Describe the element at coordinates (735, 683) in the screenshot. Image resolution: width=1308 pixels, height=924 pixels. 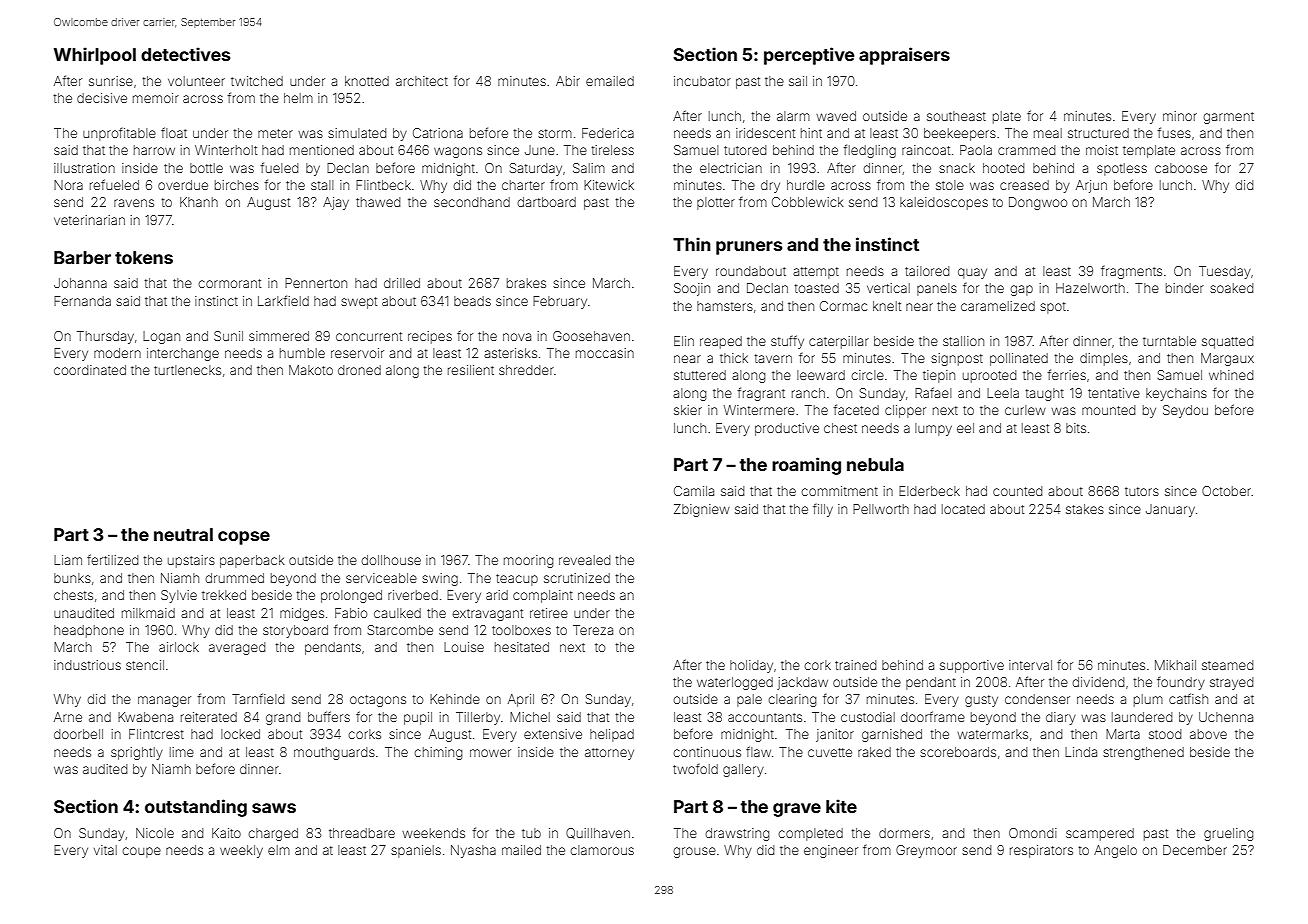
I see `waterlogged` at that location.
